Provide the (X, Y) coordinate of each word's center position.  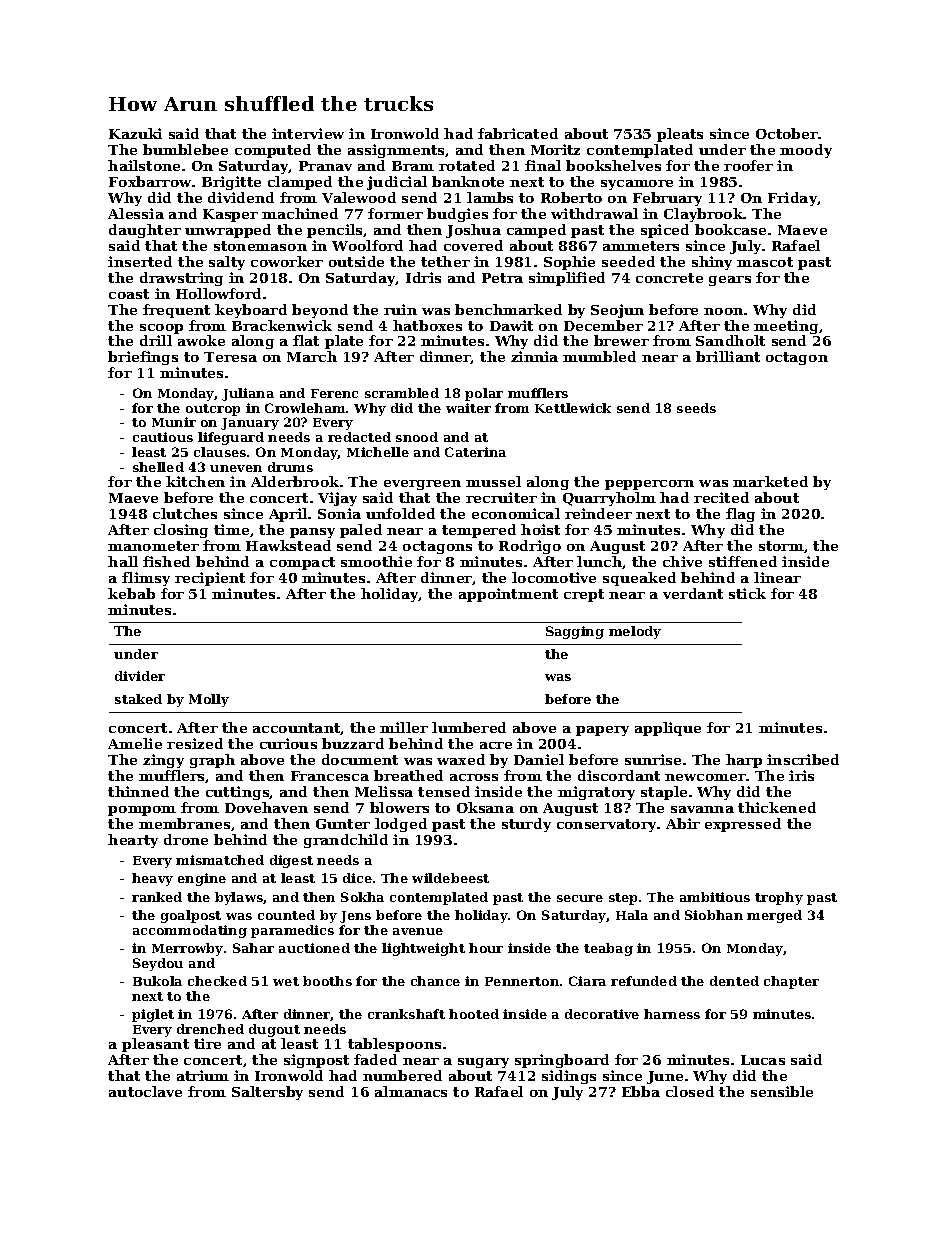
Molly (209, 700)
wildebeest (450, 878)
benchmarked (508, 309)
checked (217, 981)
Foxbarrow (150, 181)
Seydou (158, 964)
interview (308, 133)
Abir (683, 823)
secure (580, 898)
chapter (791, 982)
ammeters (641, 246)
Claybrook (704, 215)
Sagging (575, 632)
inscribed (803, 759)
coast (129, 294)
